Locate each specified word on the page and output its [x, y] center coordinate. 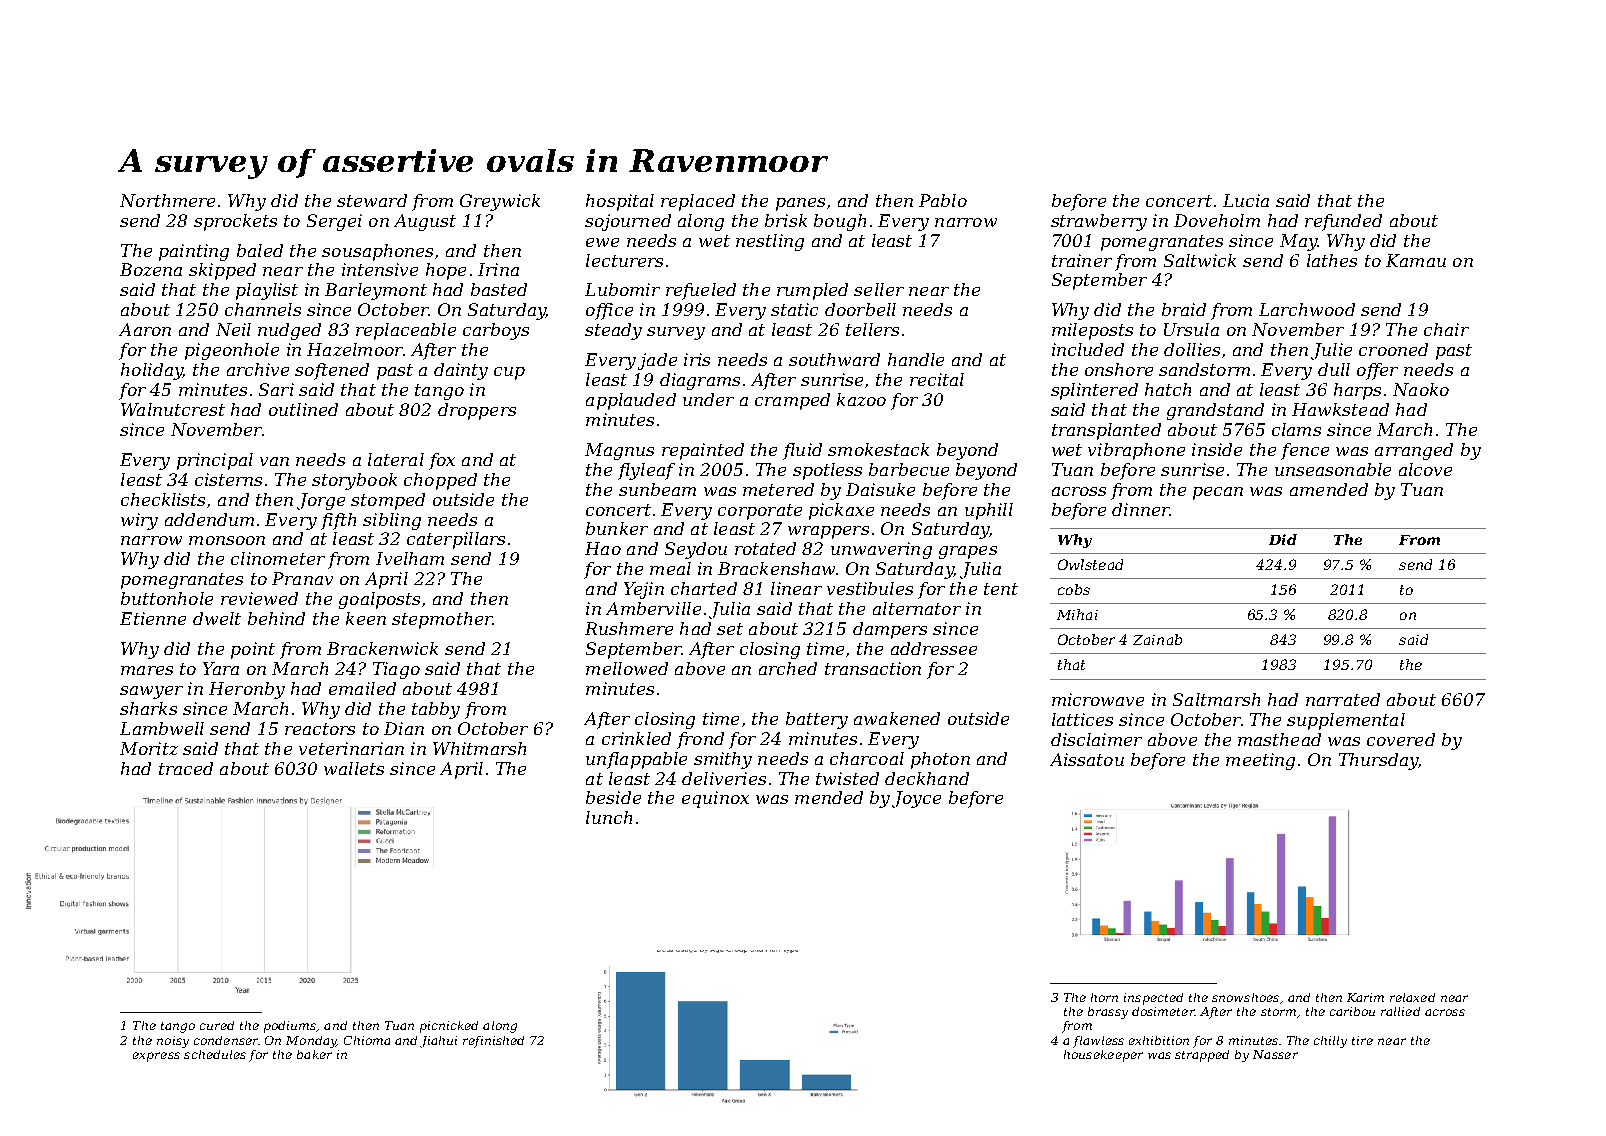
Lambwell [162, 728]
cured [217, 1025]
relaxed [1412, 997]
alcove [1425, 469]
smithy [723, 760]
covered [1401, 739]
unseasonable [1333, 469]
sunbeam [657, 489]
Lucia [1246, 200]
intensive [380, 269]
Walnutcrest [173, 409]
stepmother [442, 620]
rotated [765, 548]
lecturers [624, 260]
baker [314, 1054]
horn [1104, 997]
